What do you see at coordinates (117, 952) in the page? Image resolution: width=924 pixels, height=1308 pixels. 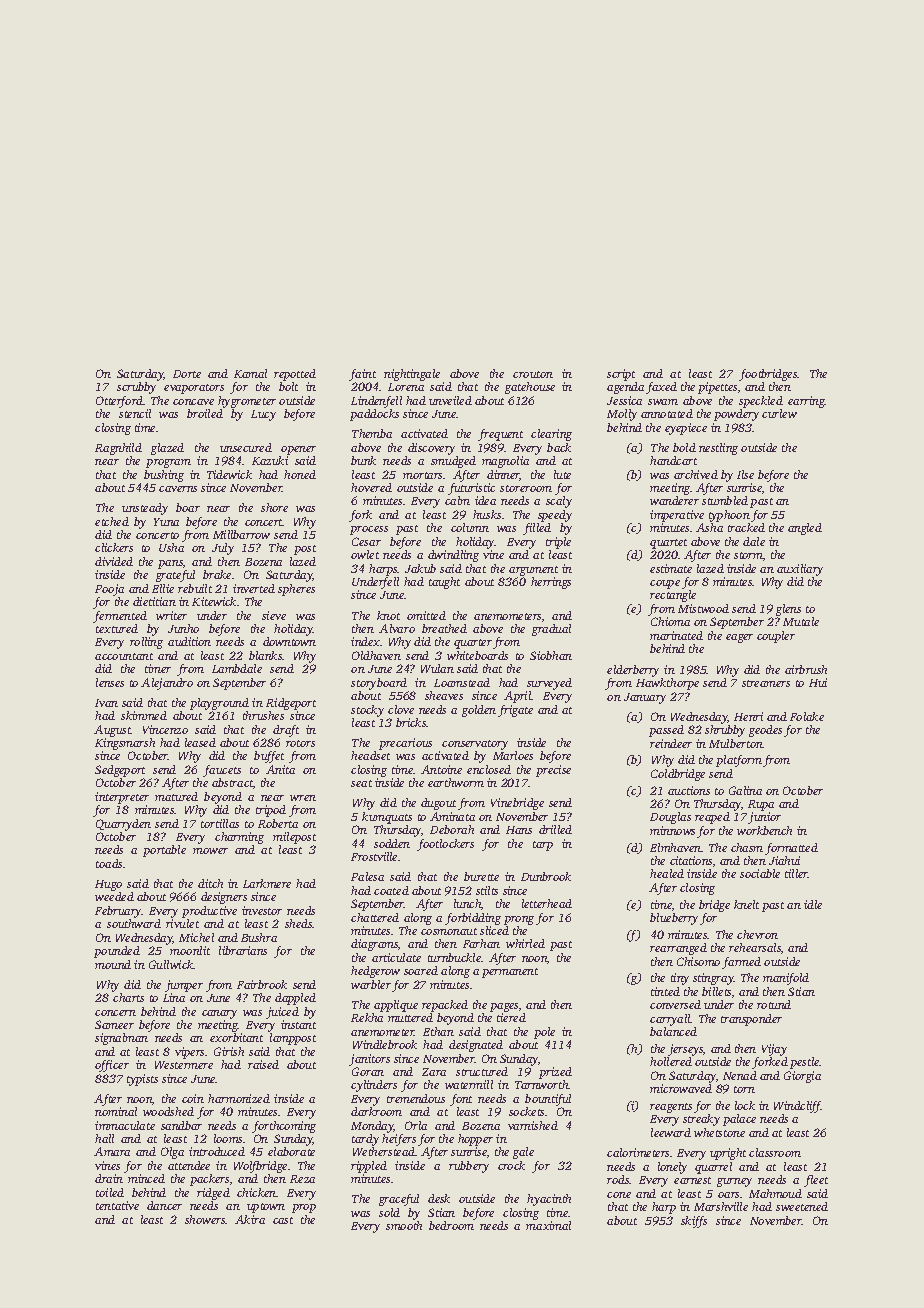 I see `pounded` at bounding box center [117, 952].
